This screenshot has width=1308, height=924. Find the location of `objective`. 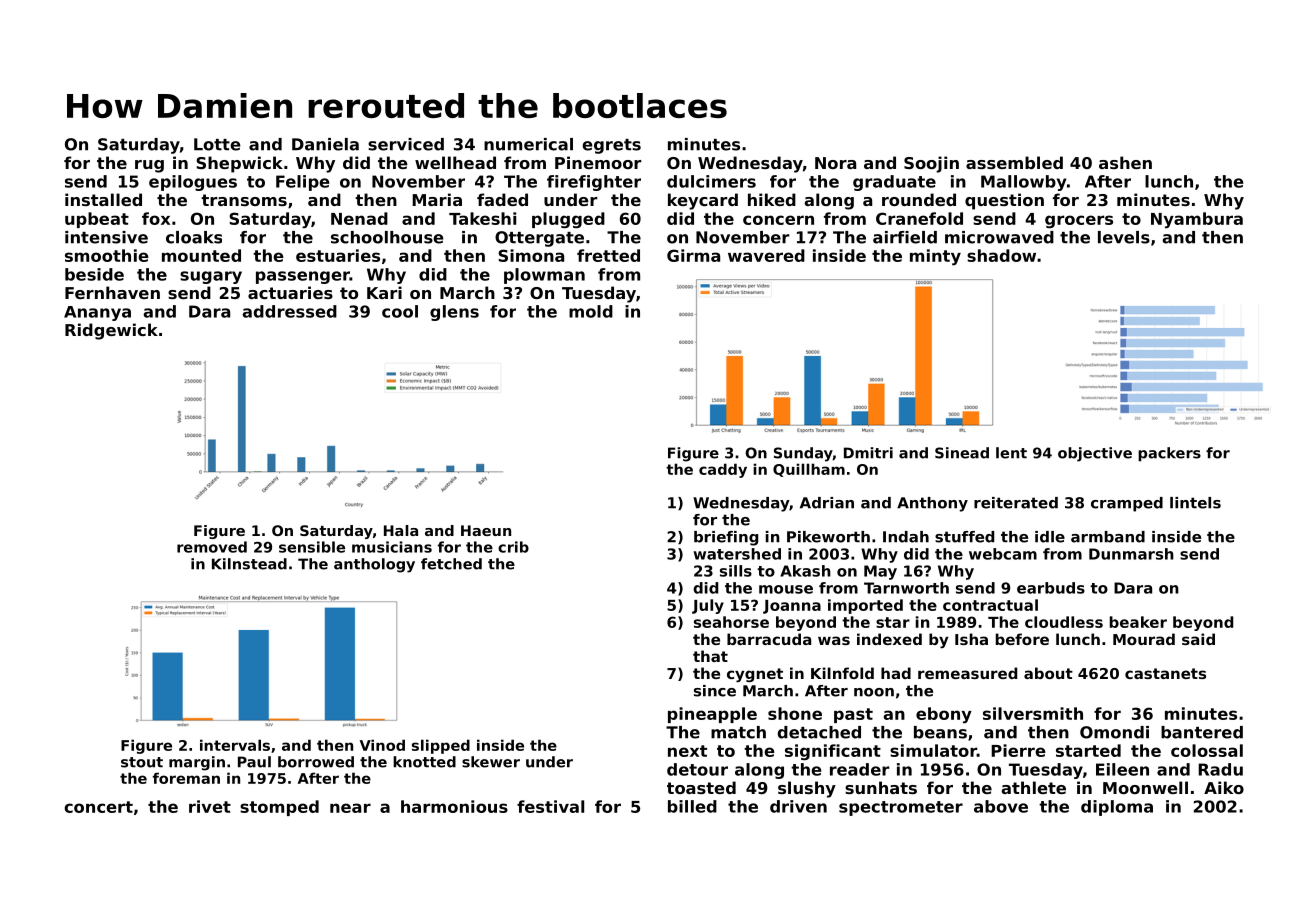

objective is located at coordinates (1095, 454).
